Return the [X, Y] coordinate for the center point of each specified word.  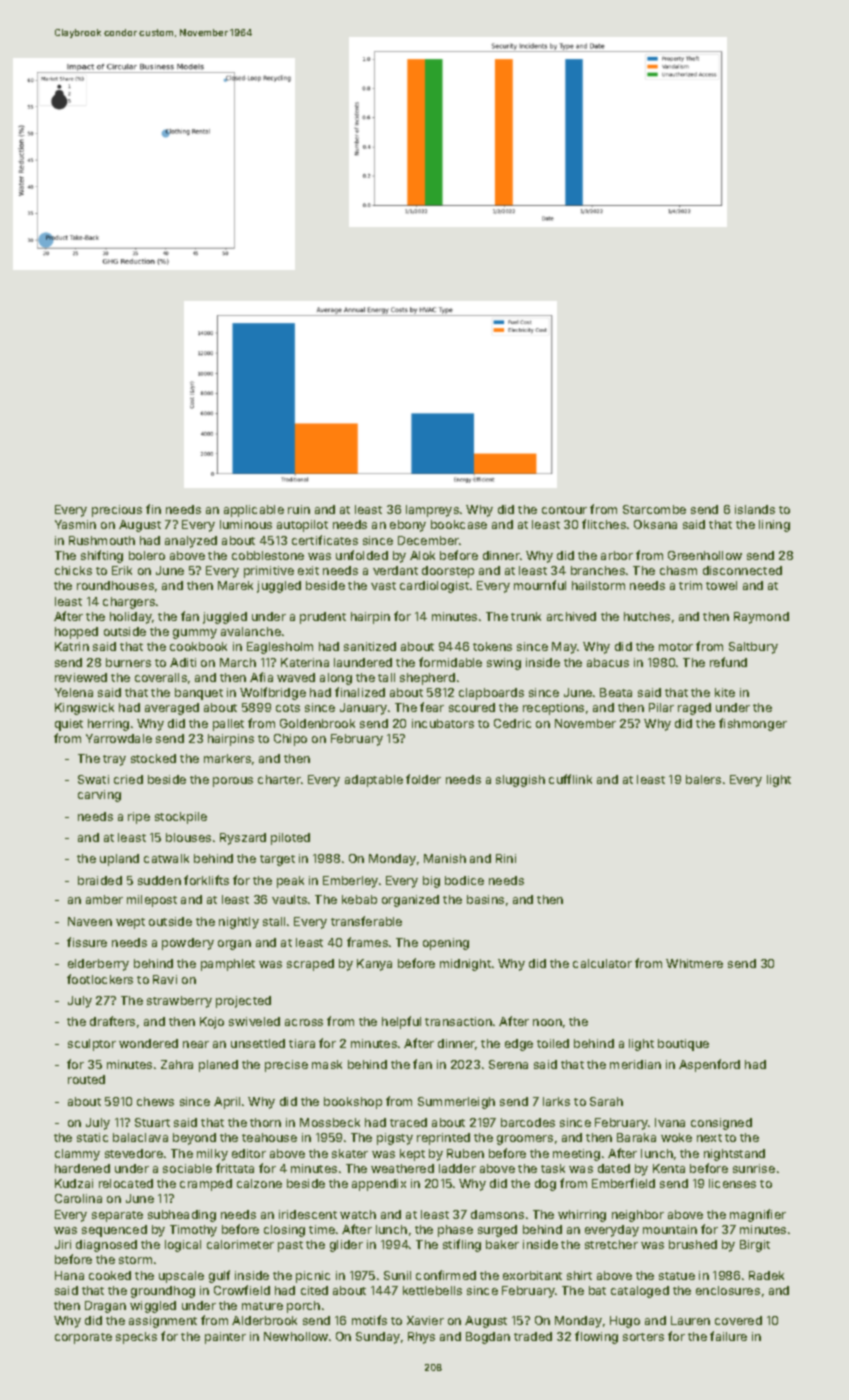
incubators [443, 723]
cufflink [570, 779]
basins [485, 899]
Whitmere [694, 963]
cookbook [198, 646]
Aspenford [709, 1065]
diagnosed [106, 1246]
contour [564, 510]
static [92, 1137]
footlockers [100, 979]
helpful [401, 1022]
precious [117, 511]
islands [755, 509]
